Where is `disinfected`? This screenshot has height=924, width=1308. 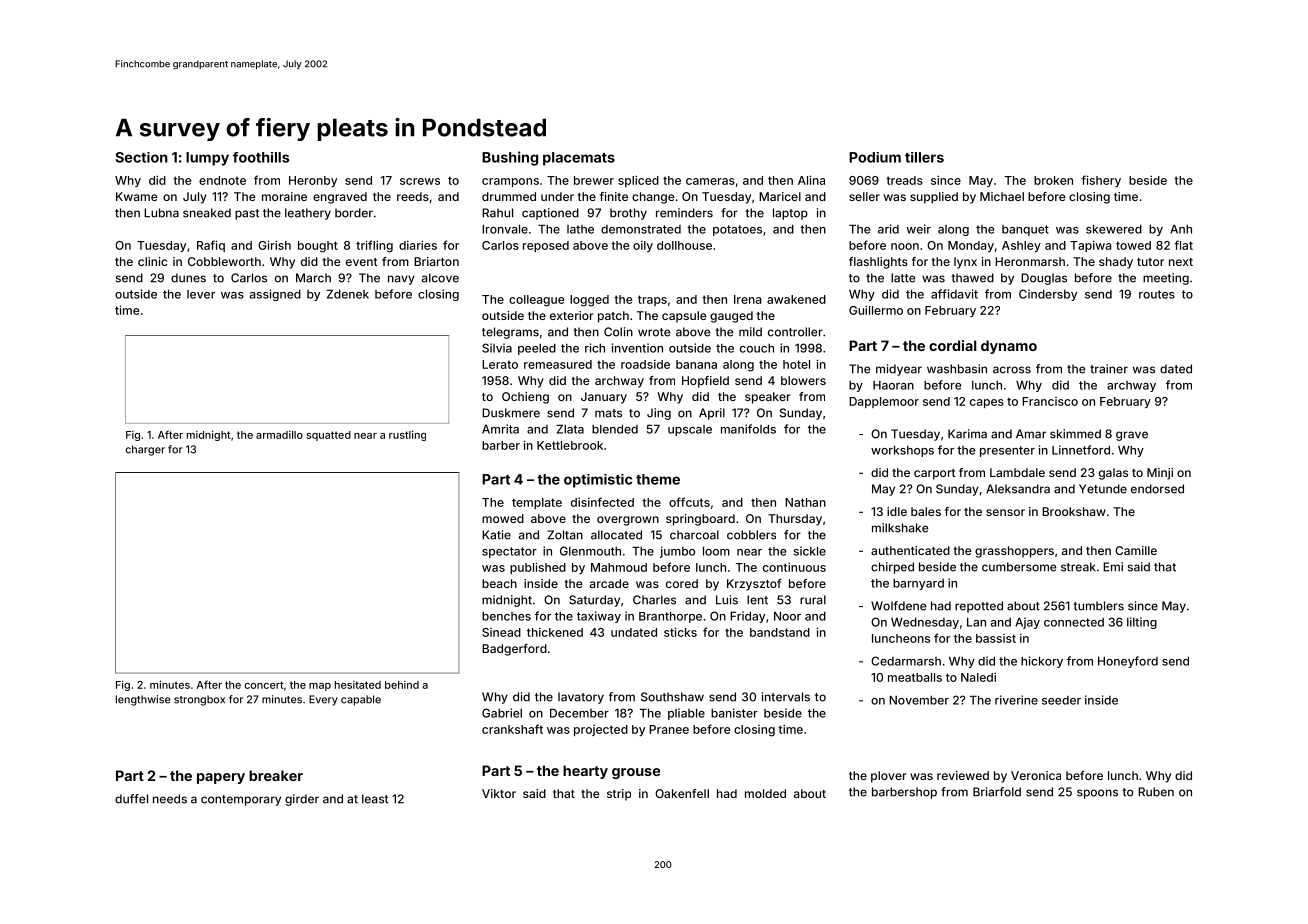 disinfected is located at coordinates (602, 502).
